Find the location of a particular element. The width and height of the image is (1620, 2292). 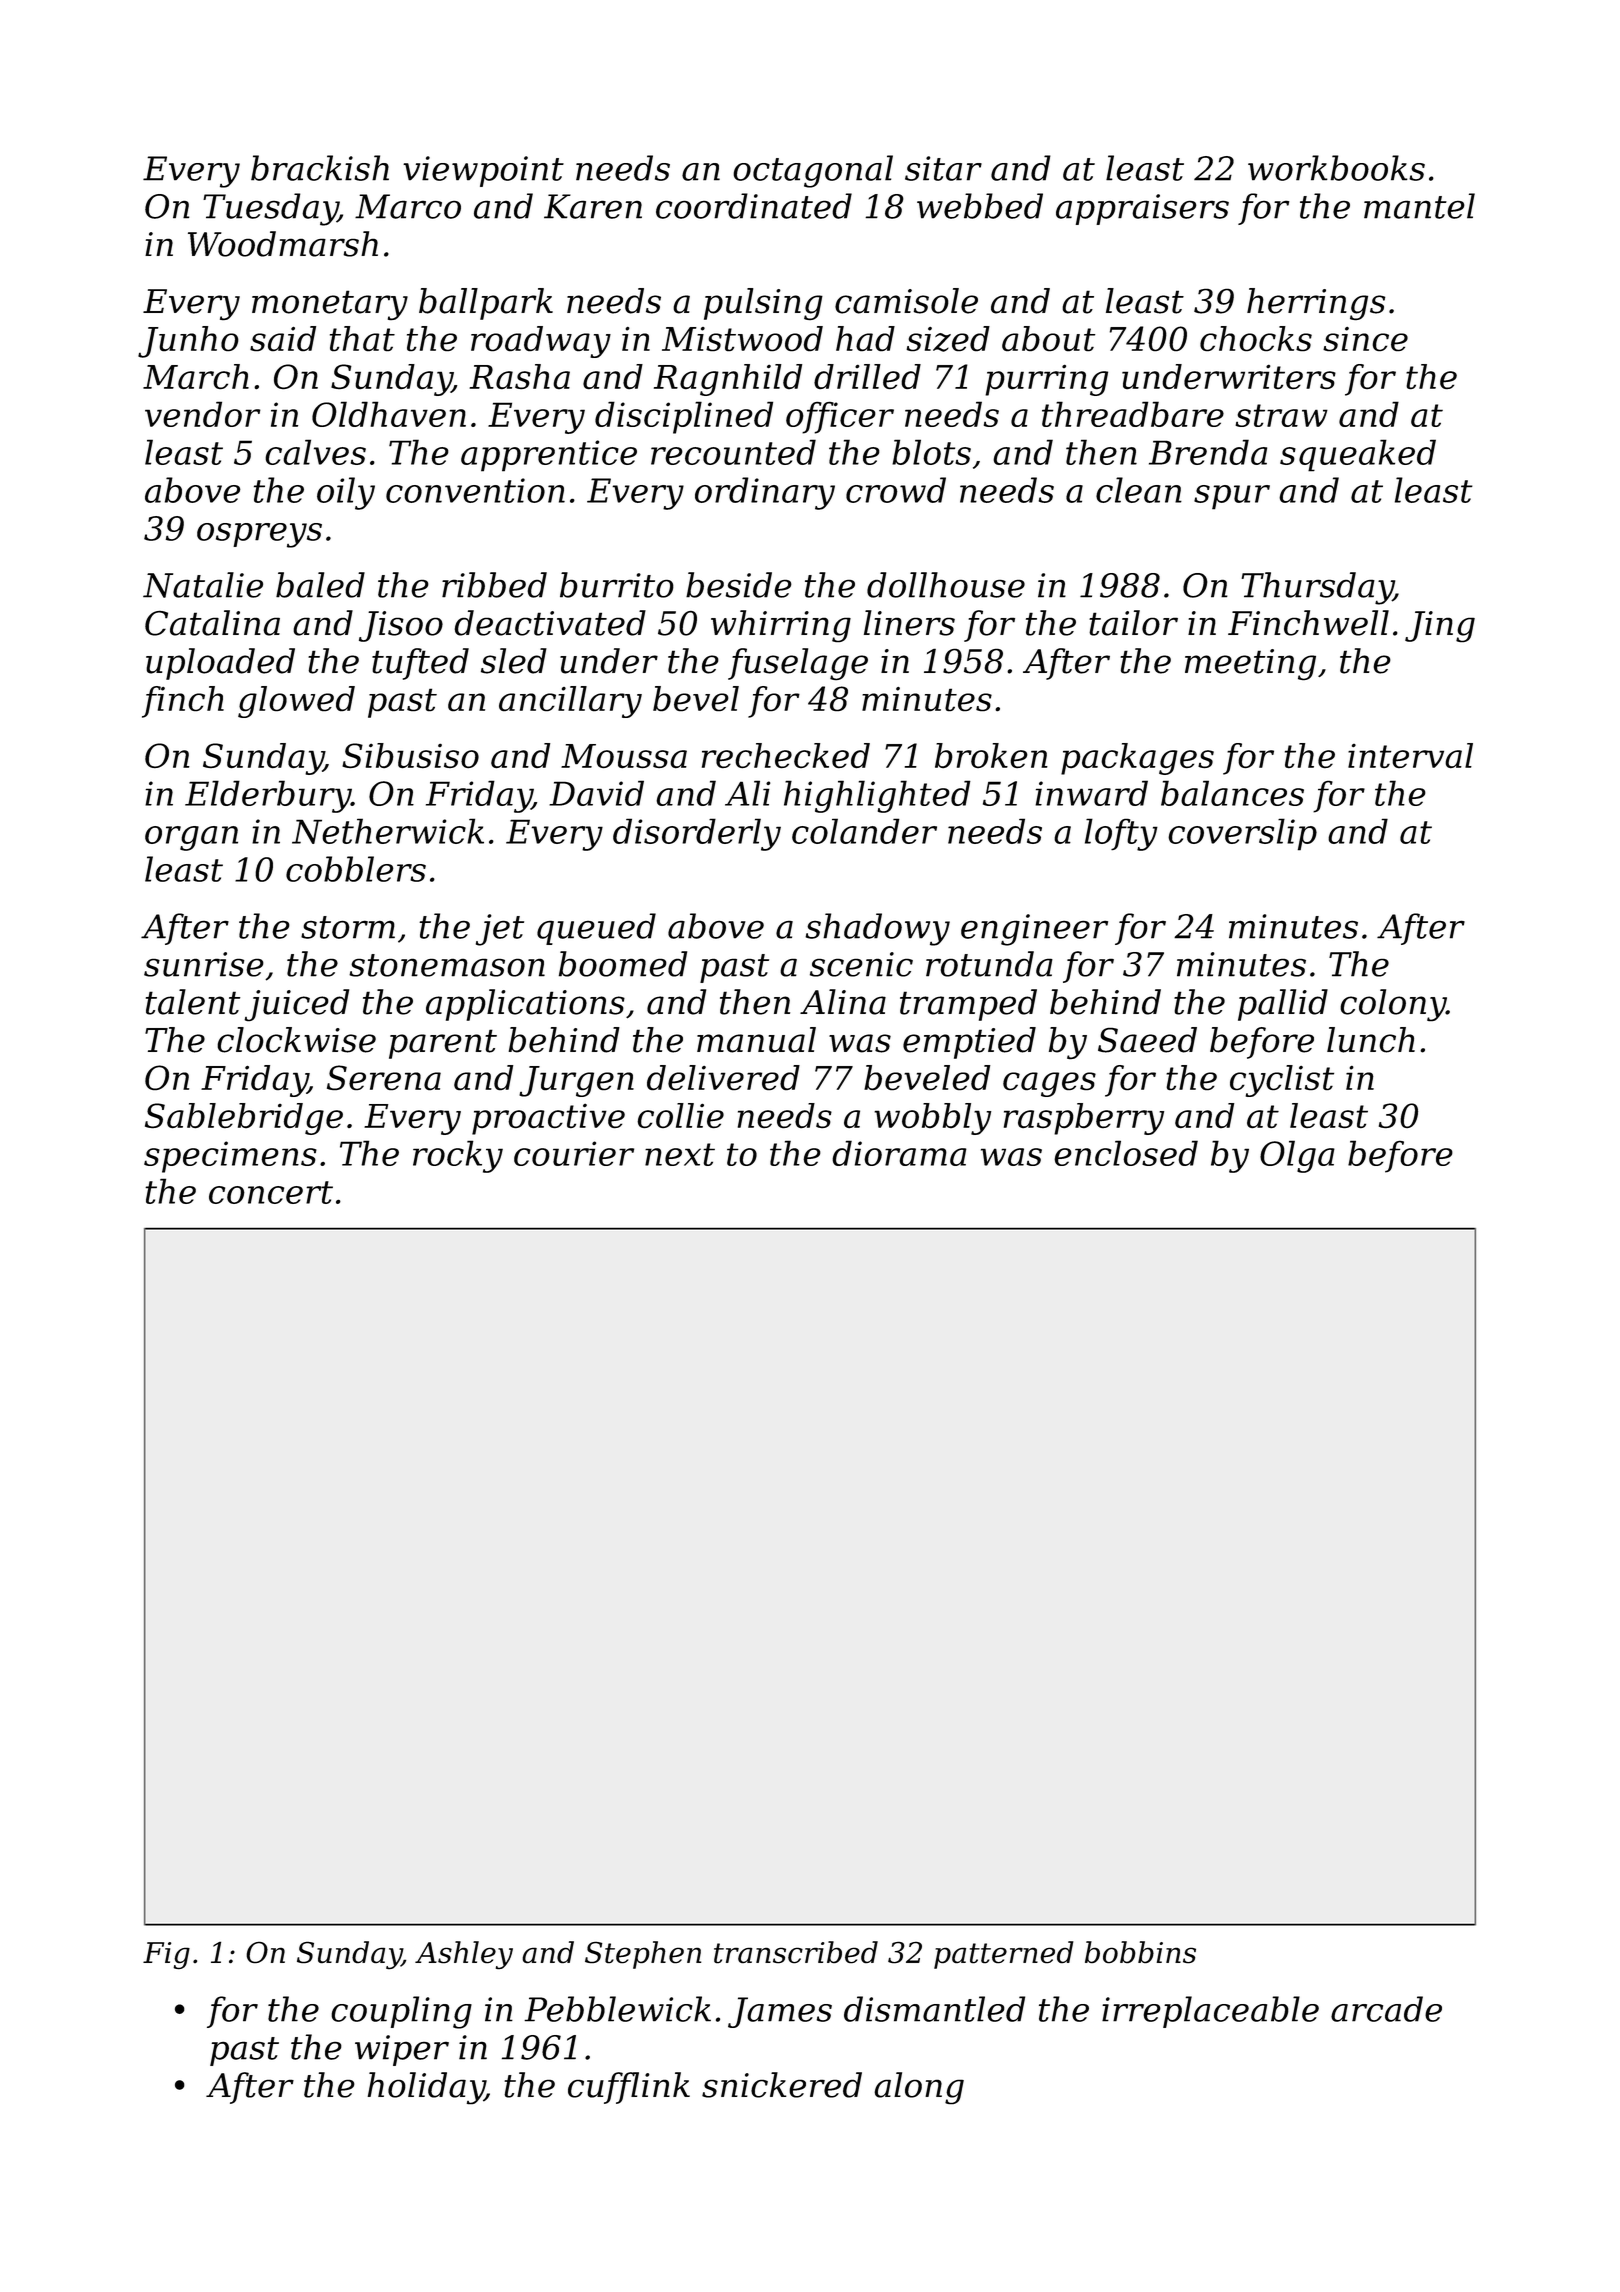

transcribed is located at coordinates (796, 1952).
